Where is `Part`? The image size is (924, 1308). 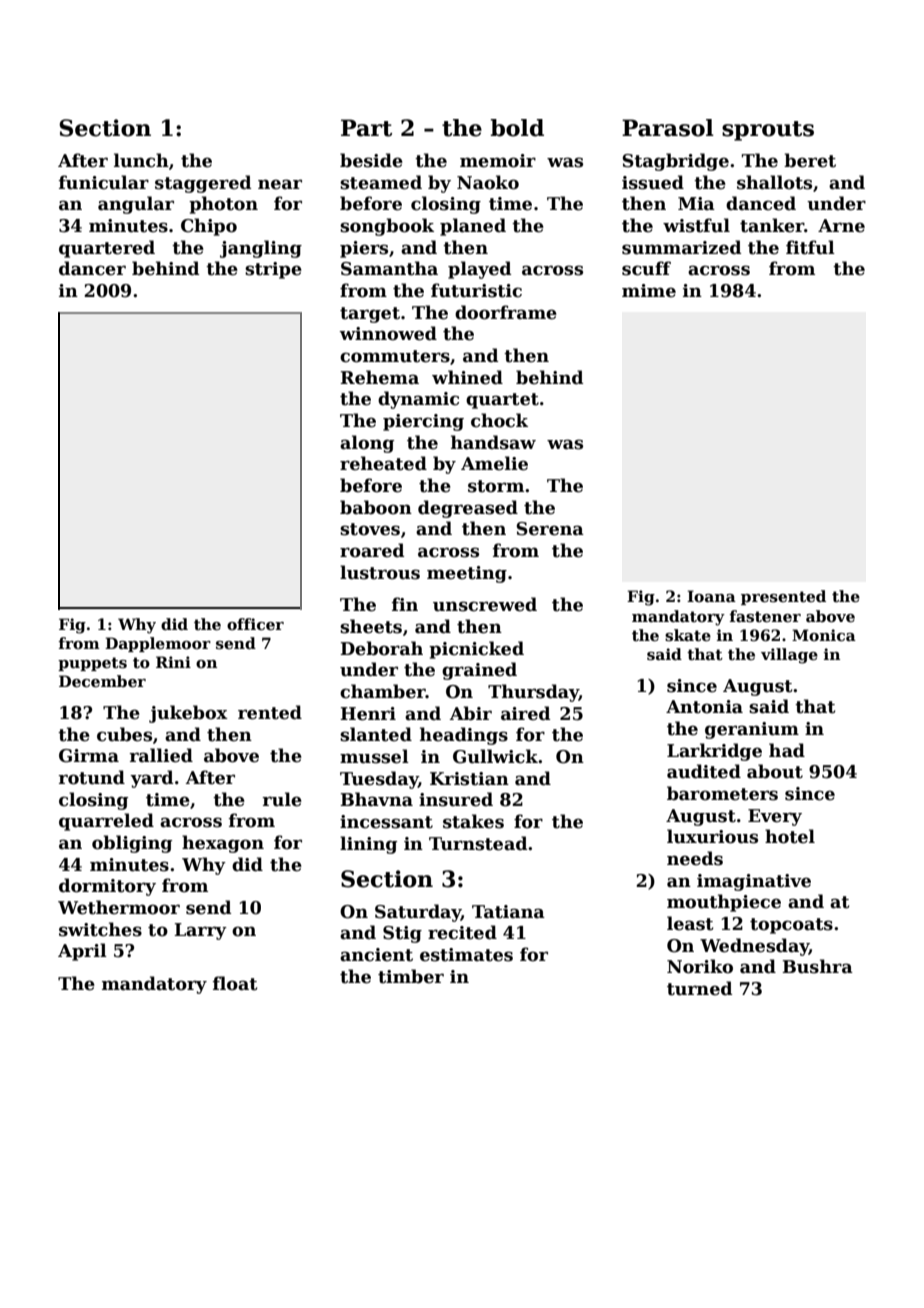 Part is located at coordinates (366, 128).
